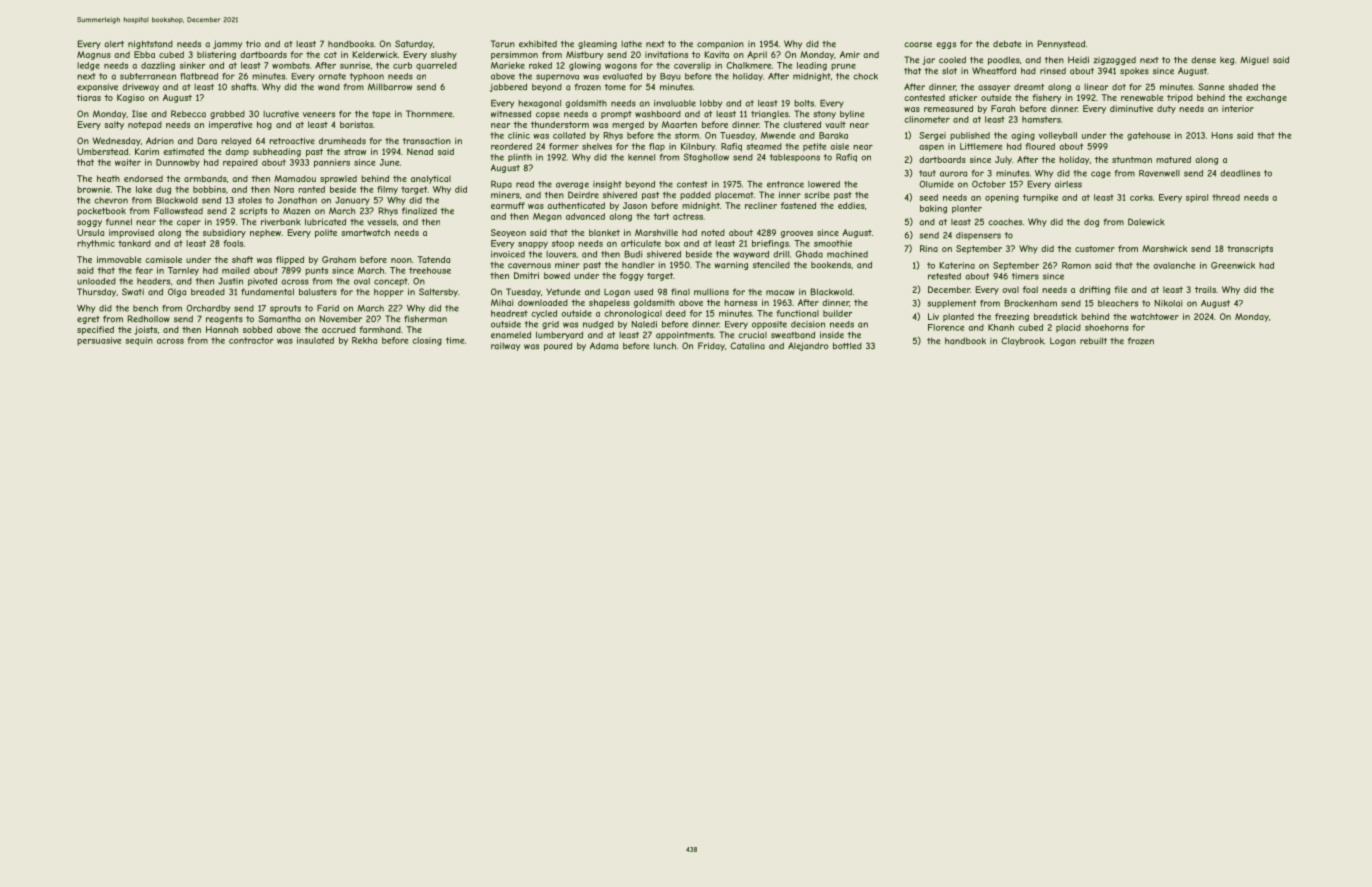 This image has width=1372, height=887. Describe the element at coordinates (295, 178) in the image. I see `Mamadou` at that location.
